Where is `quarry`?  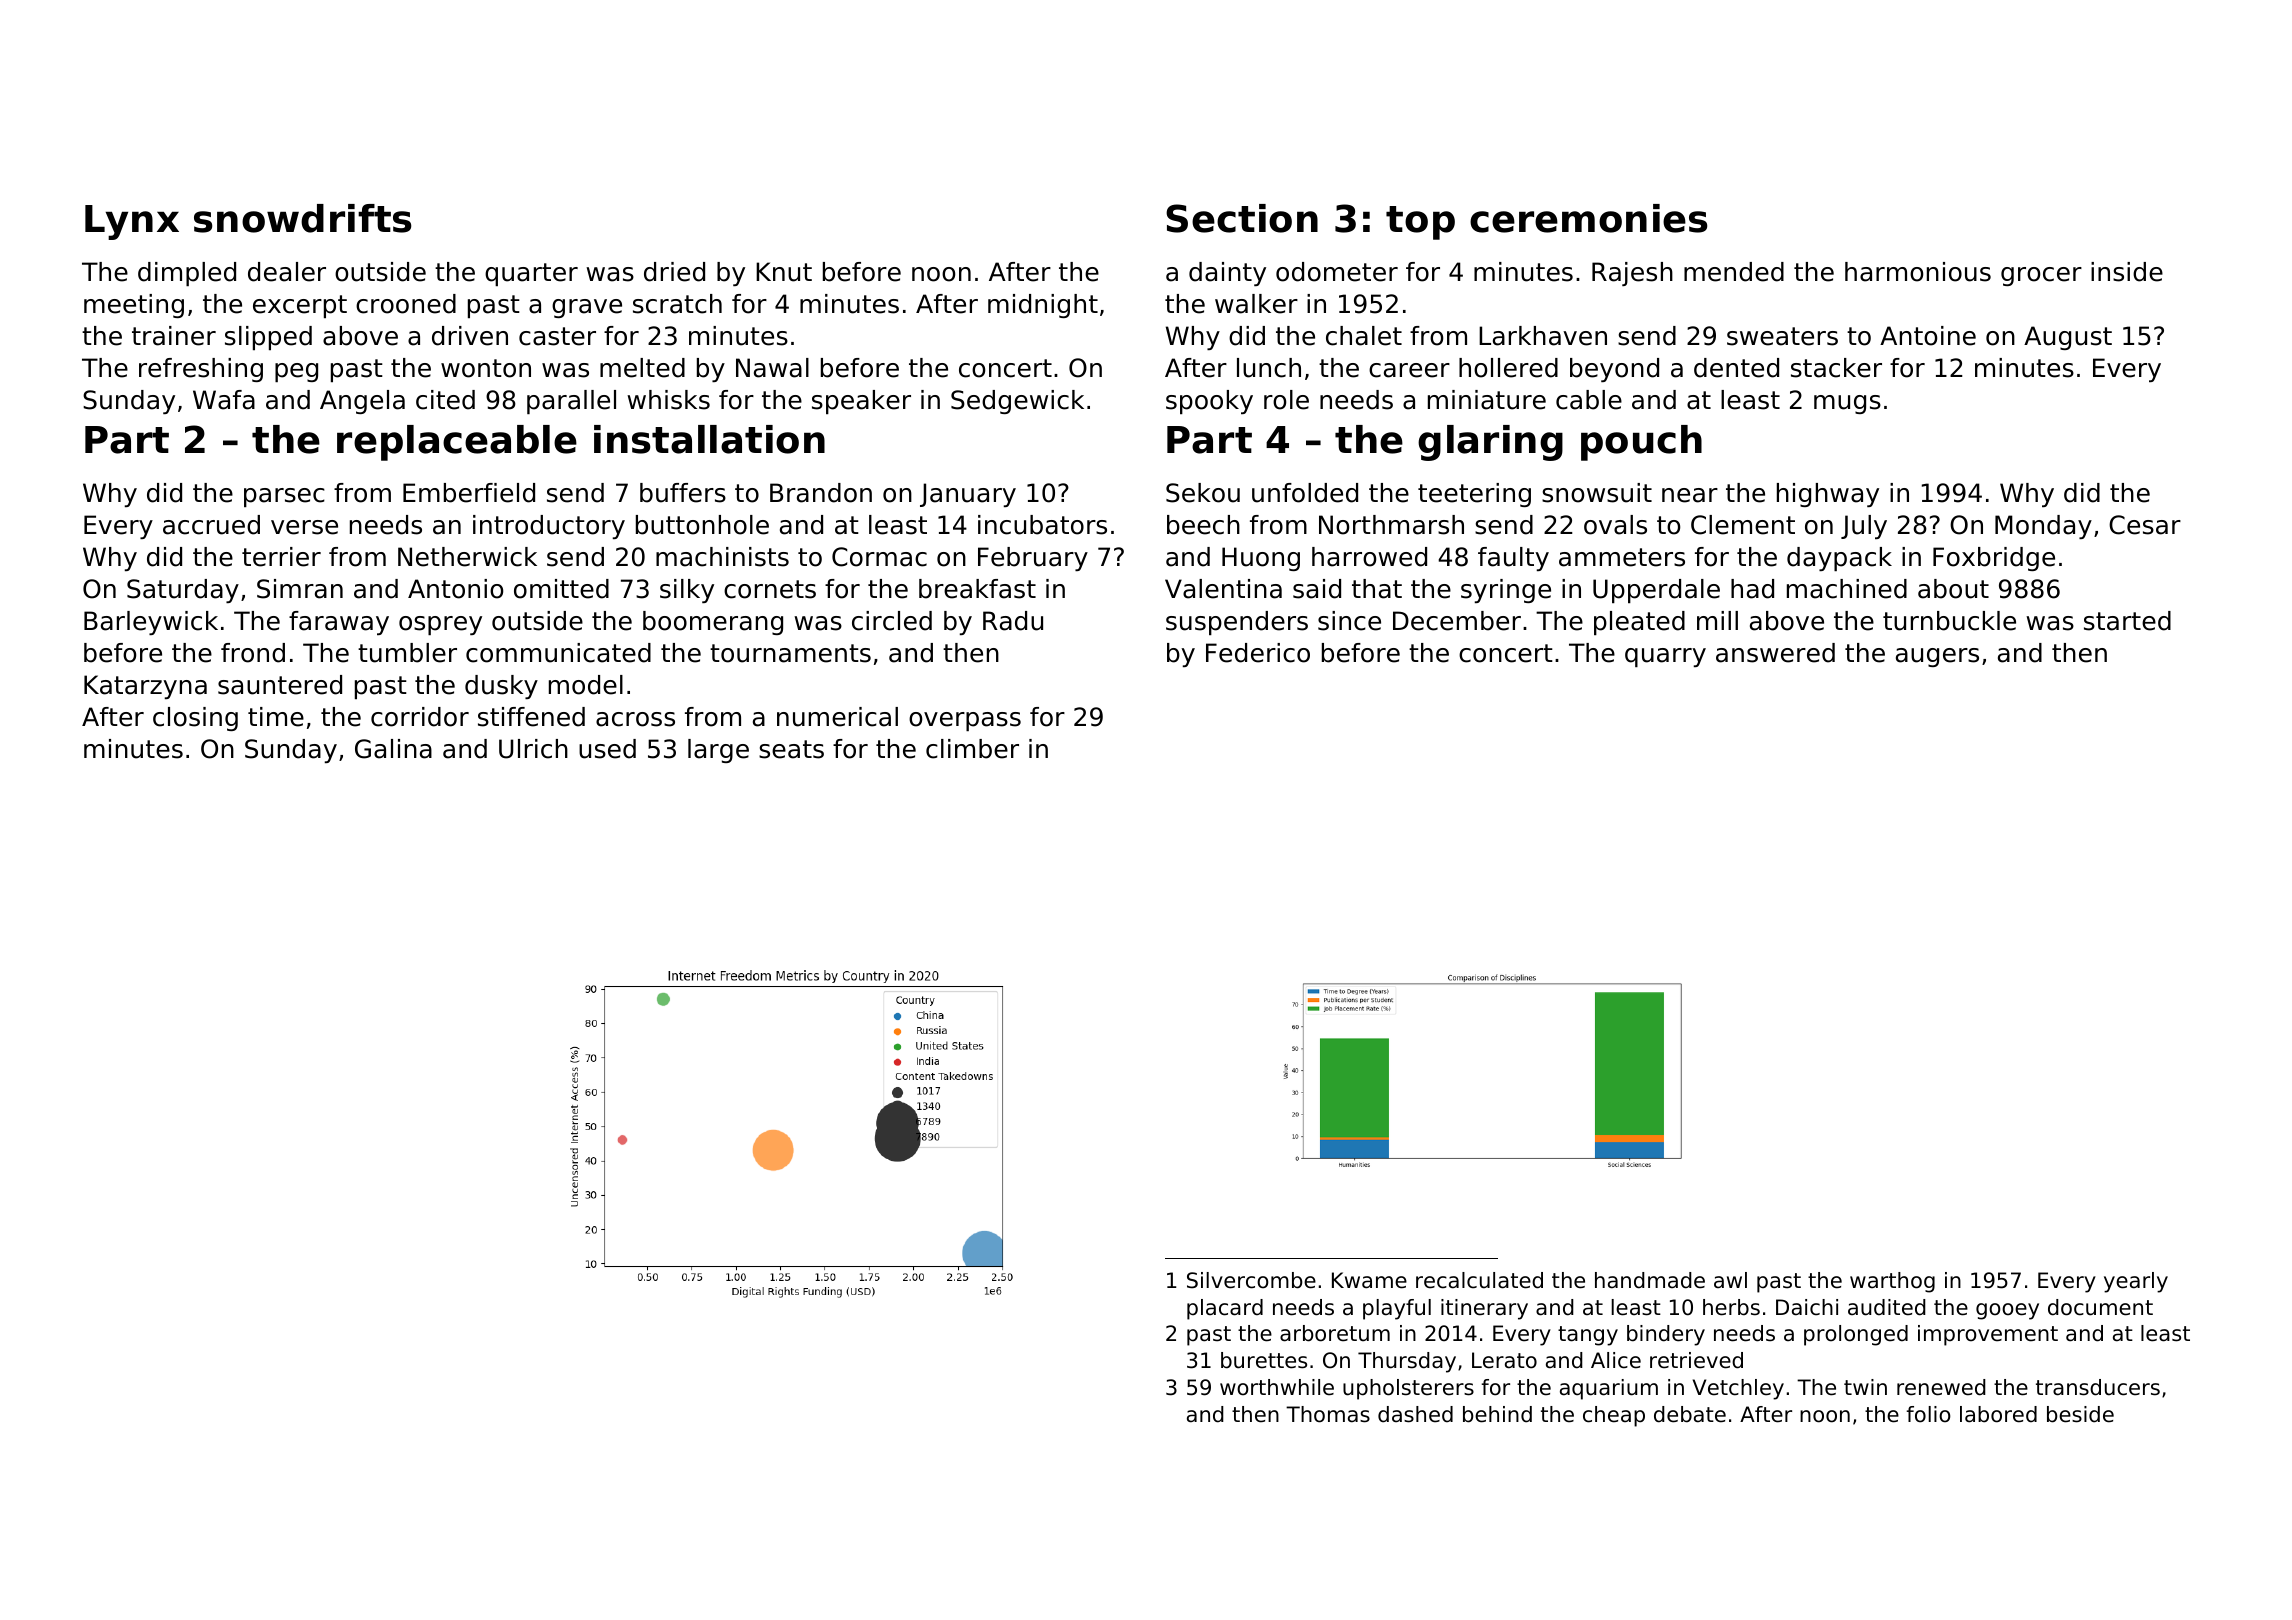
quarry is located at coordinates (1665, 657).
